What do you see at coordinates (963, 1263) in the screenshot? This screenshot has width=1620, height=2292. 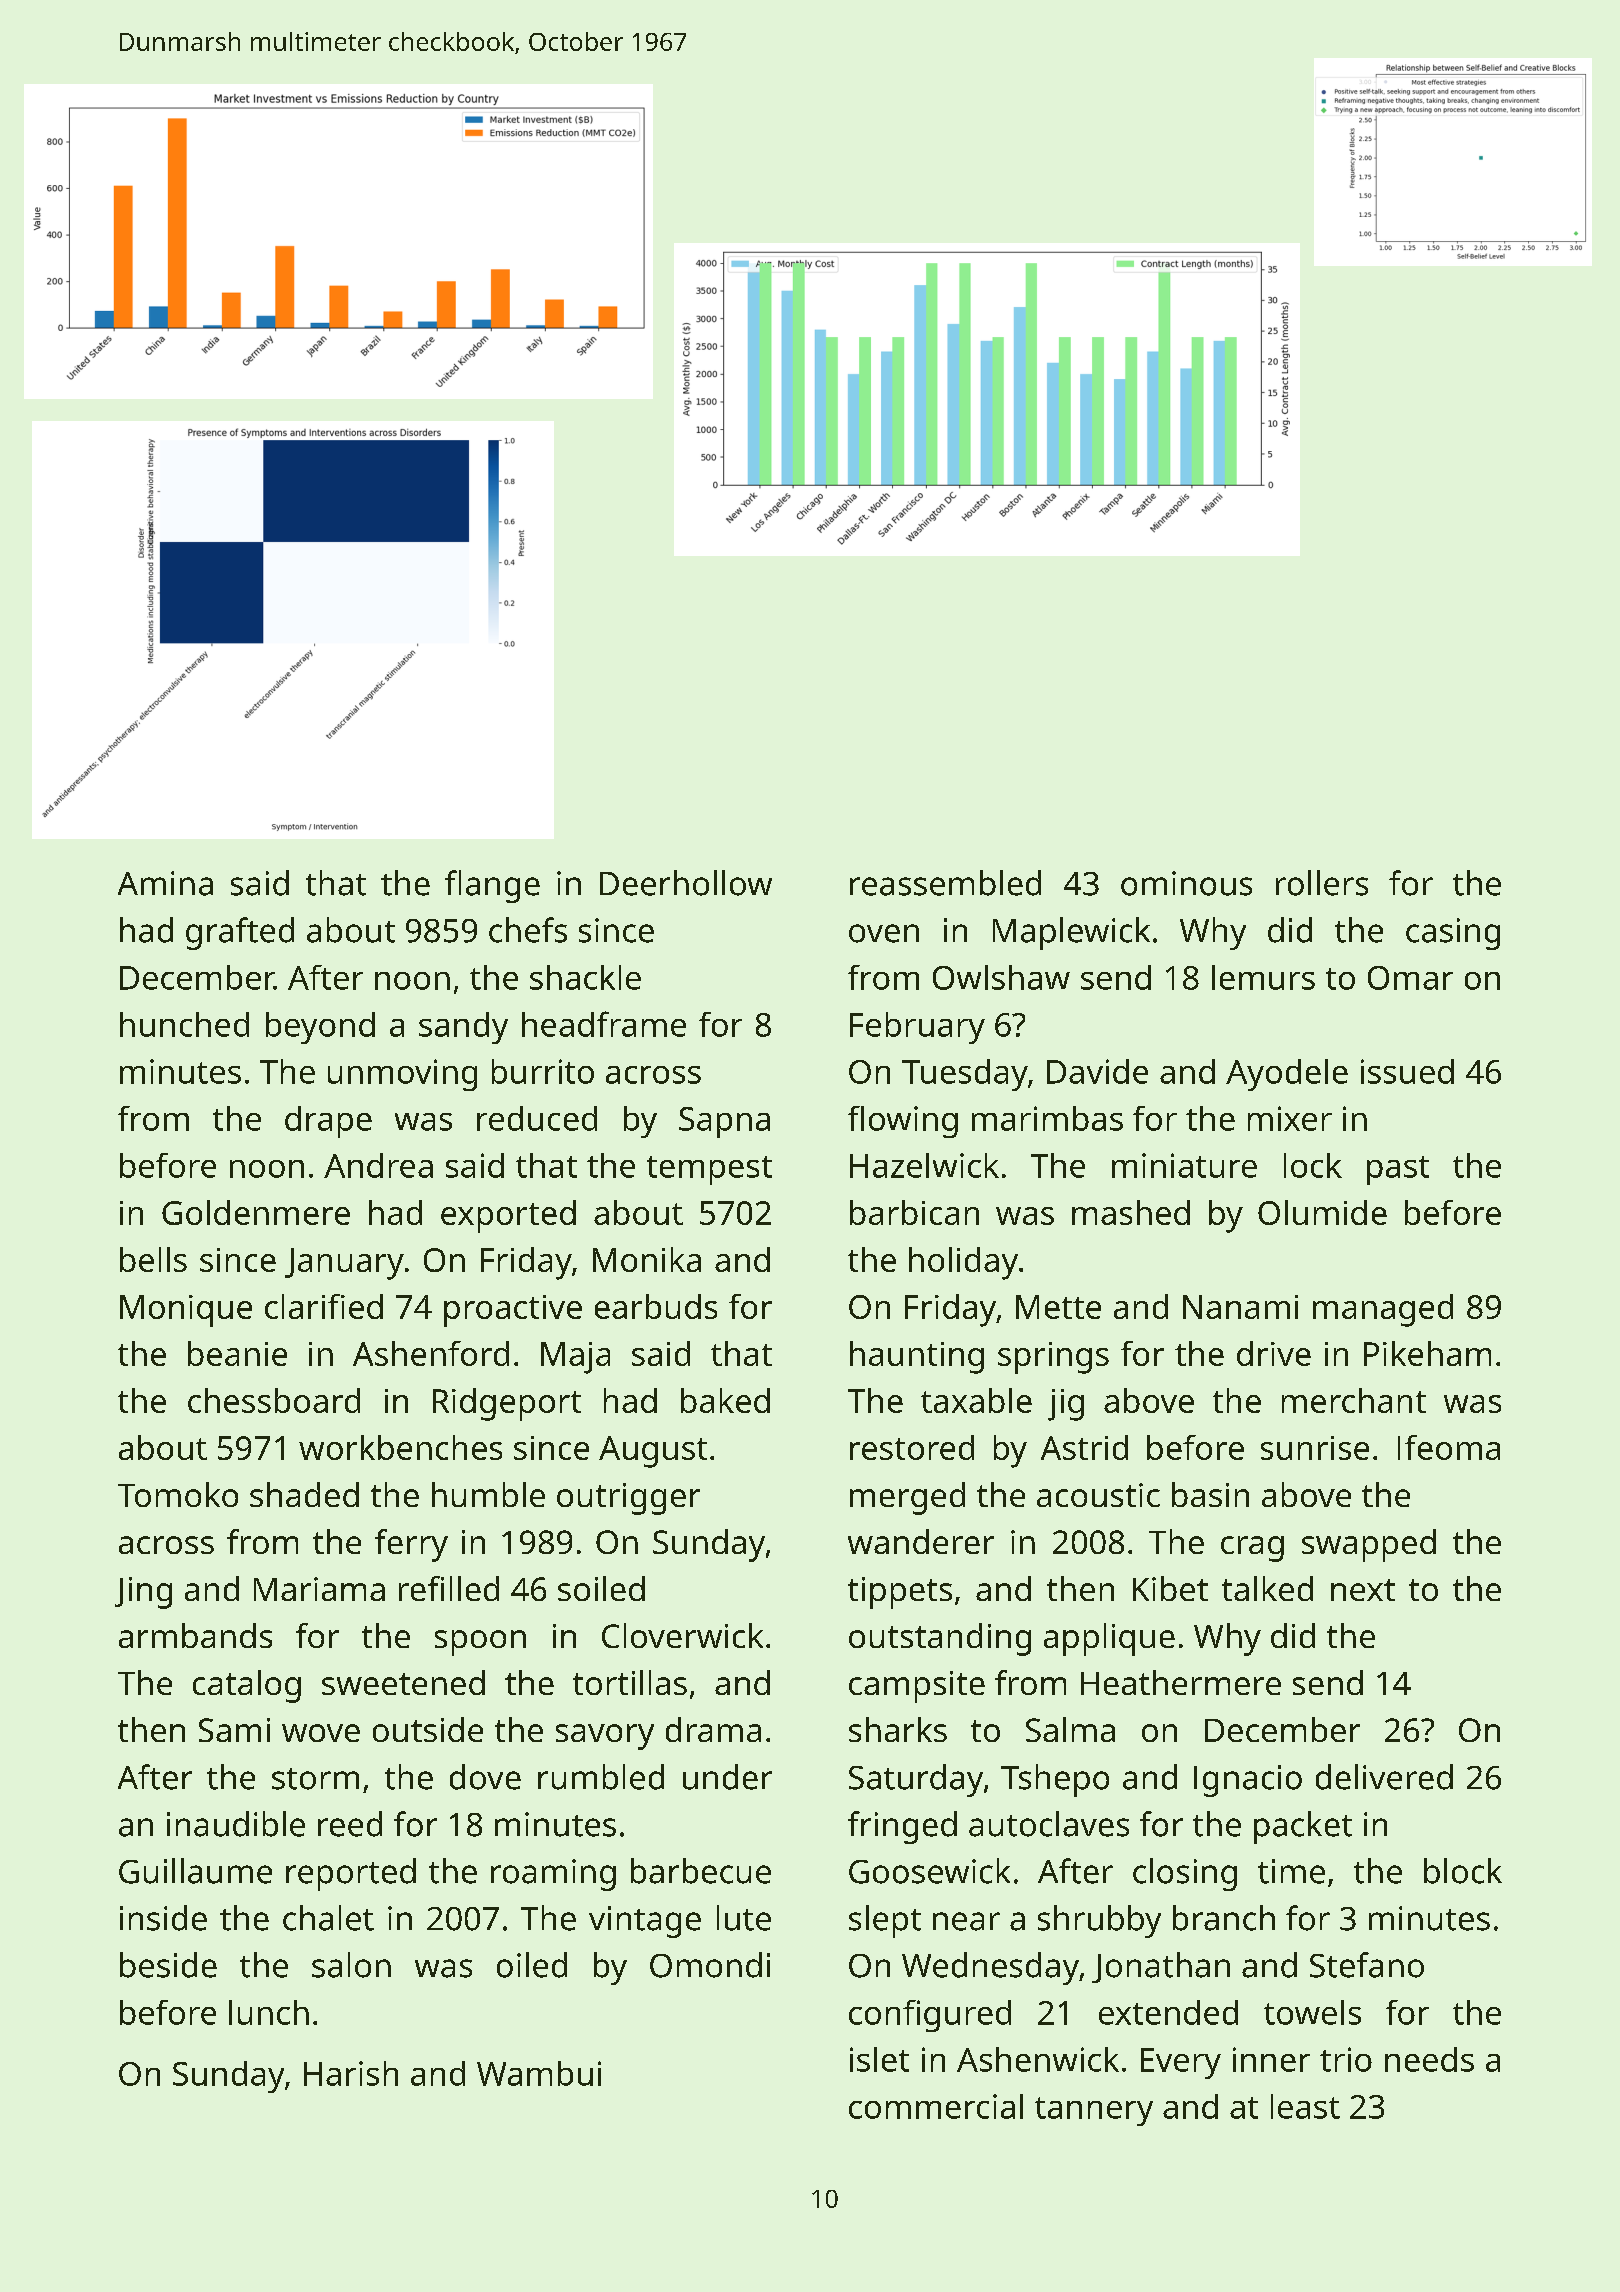 I see `holiday` at bounding box center [963, 1263].
